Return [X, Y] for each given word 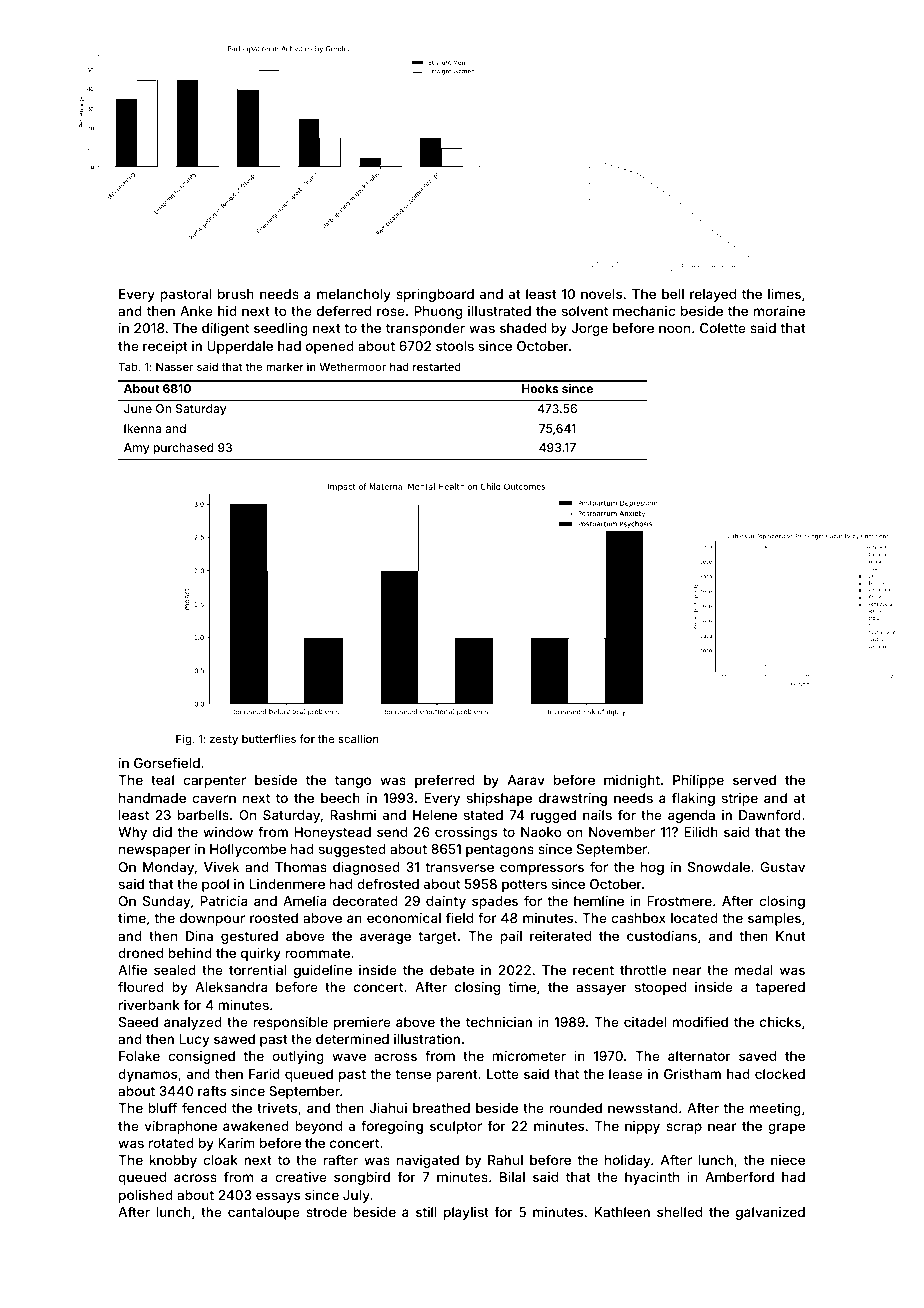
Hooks [540, 388]
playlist [466, 1213]
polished [146, 1196]
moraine [779, 311]
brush [236, 294]
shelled [679, 1212]
